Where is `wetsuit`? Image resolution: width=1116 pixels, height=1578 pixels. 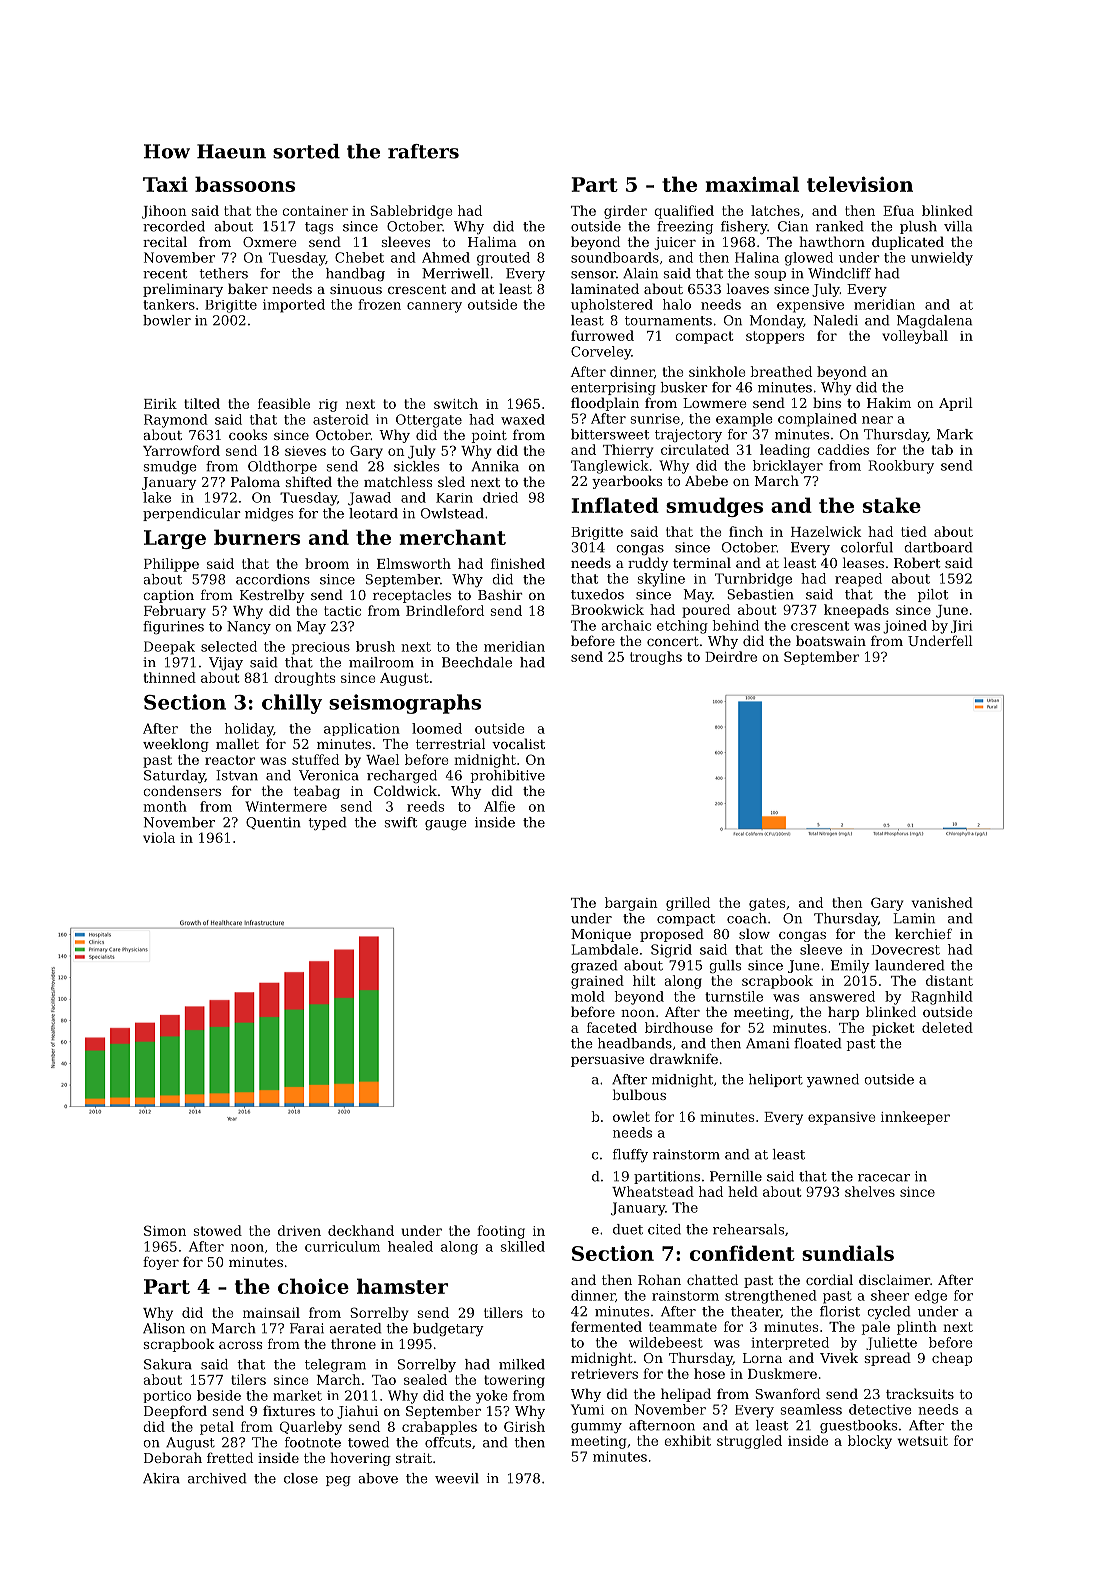 wetsuit is located at coordinates (923, 1441).
